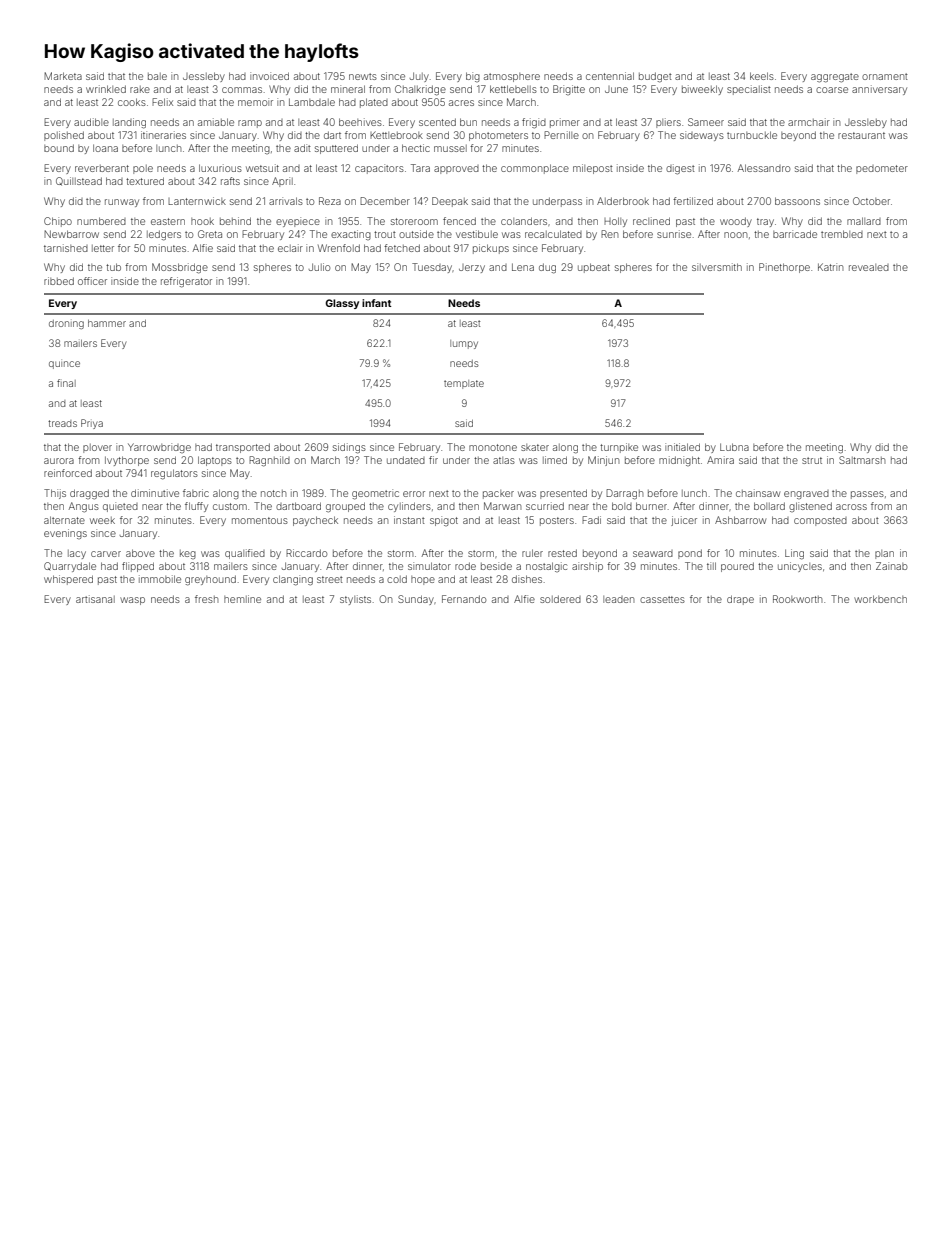 The image size is (952, 1233). Describe the element at coordinates (784, 268) in the page. I see `Pinethorpe` at that location.
